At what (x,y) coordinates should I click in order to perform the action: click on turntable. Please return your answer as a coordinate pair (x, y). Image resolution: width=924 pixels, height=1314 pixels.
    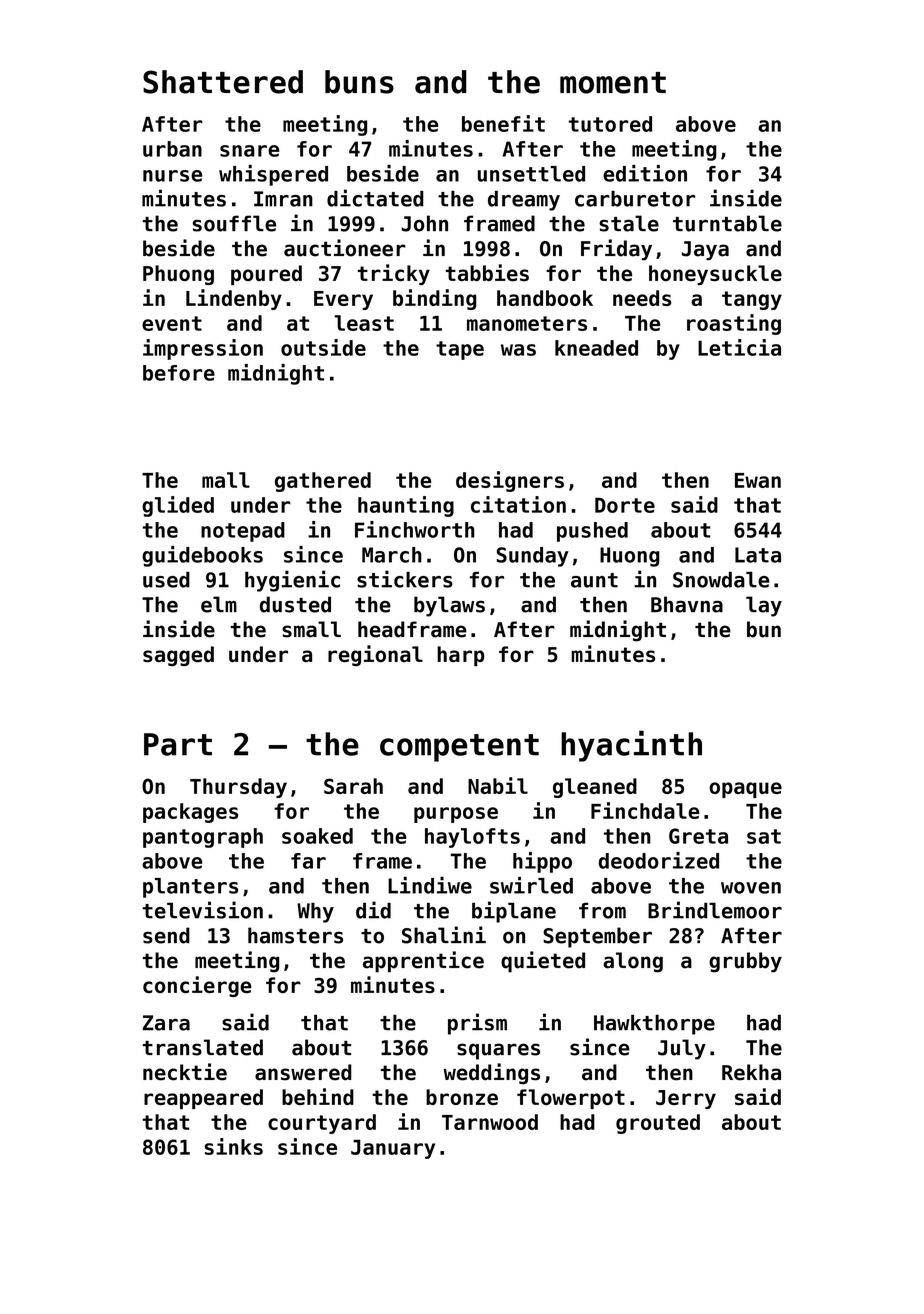
    Looking at the image, I should click on (727, 223).
